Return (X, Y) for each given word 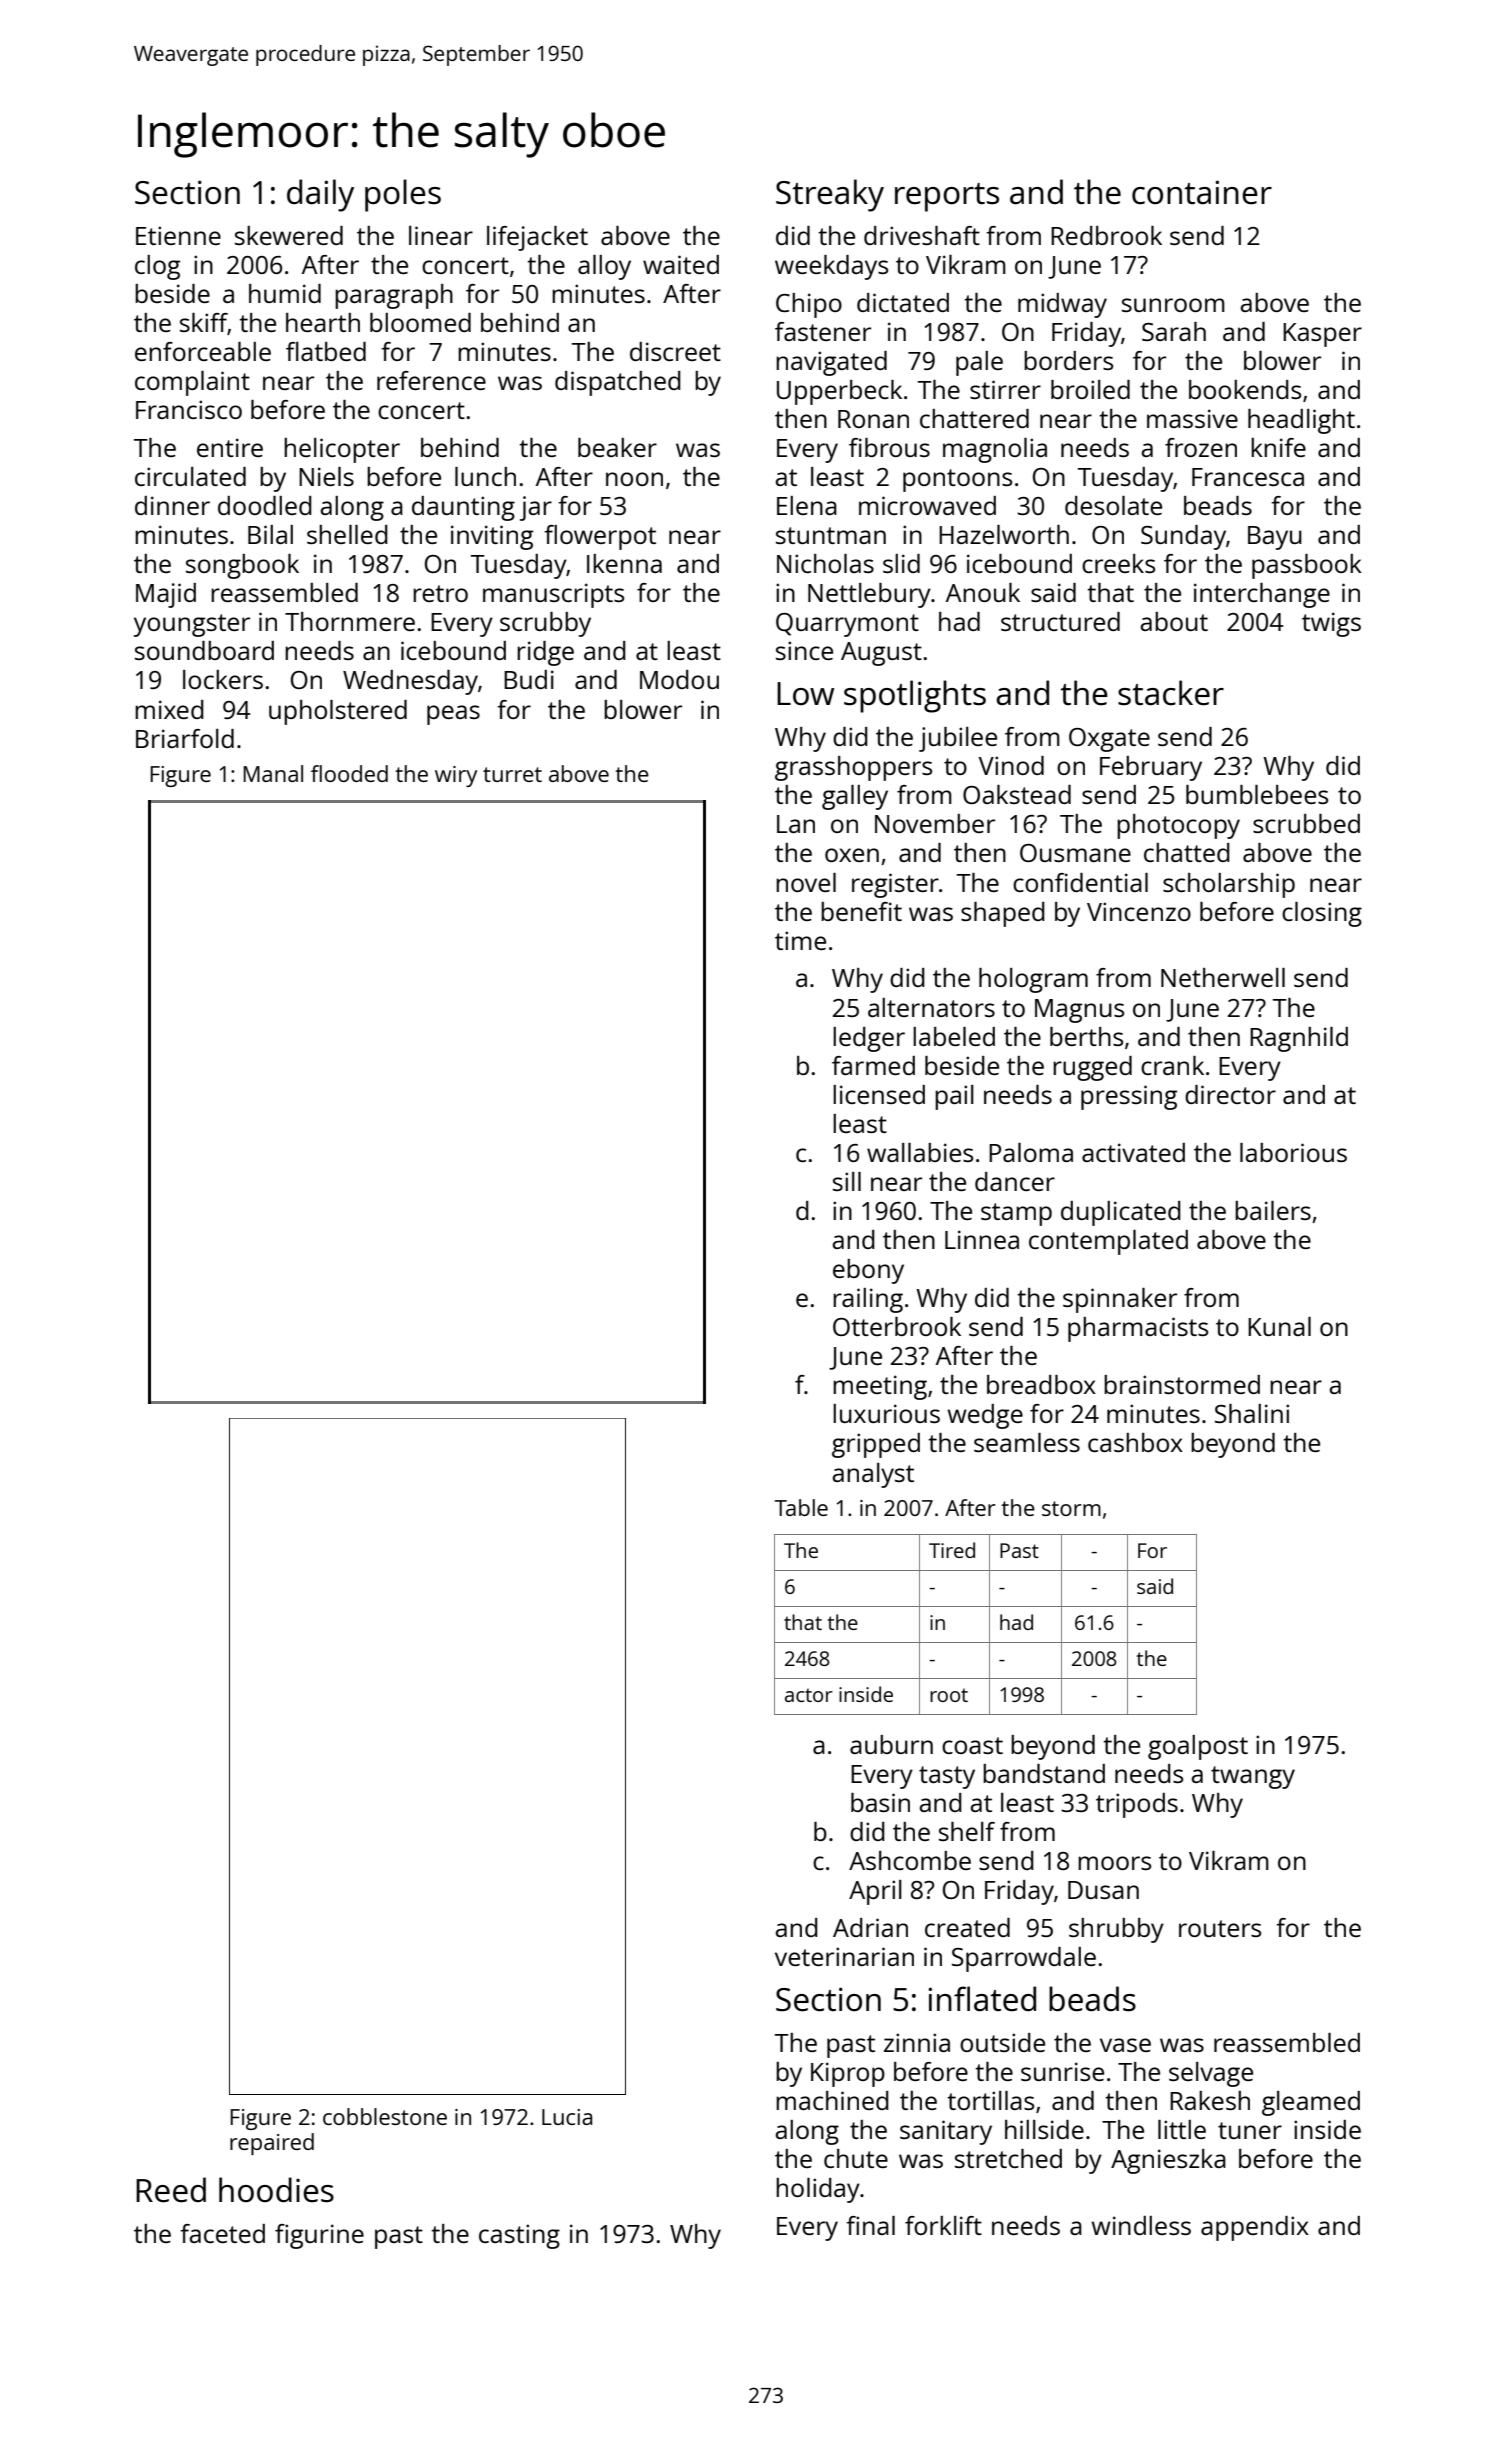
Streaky (830, 195)
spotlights (915, 696)
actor (809, 1695)
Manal (273, 773)
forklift (943, 2225)
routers (1220, 1928)
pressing (1129, 1097)
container (1202, 192)
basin (880, 1802)
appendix (1255, 2228)
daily (320, 195)
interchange (1262, 595)
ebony (868, 1271)
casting (519, 2236)
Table (801, 1507)
